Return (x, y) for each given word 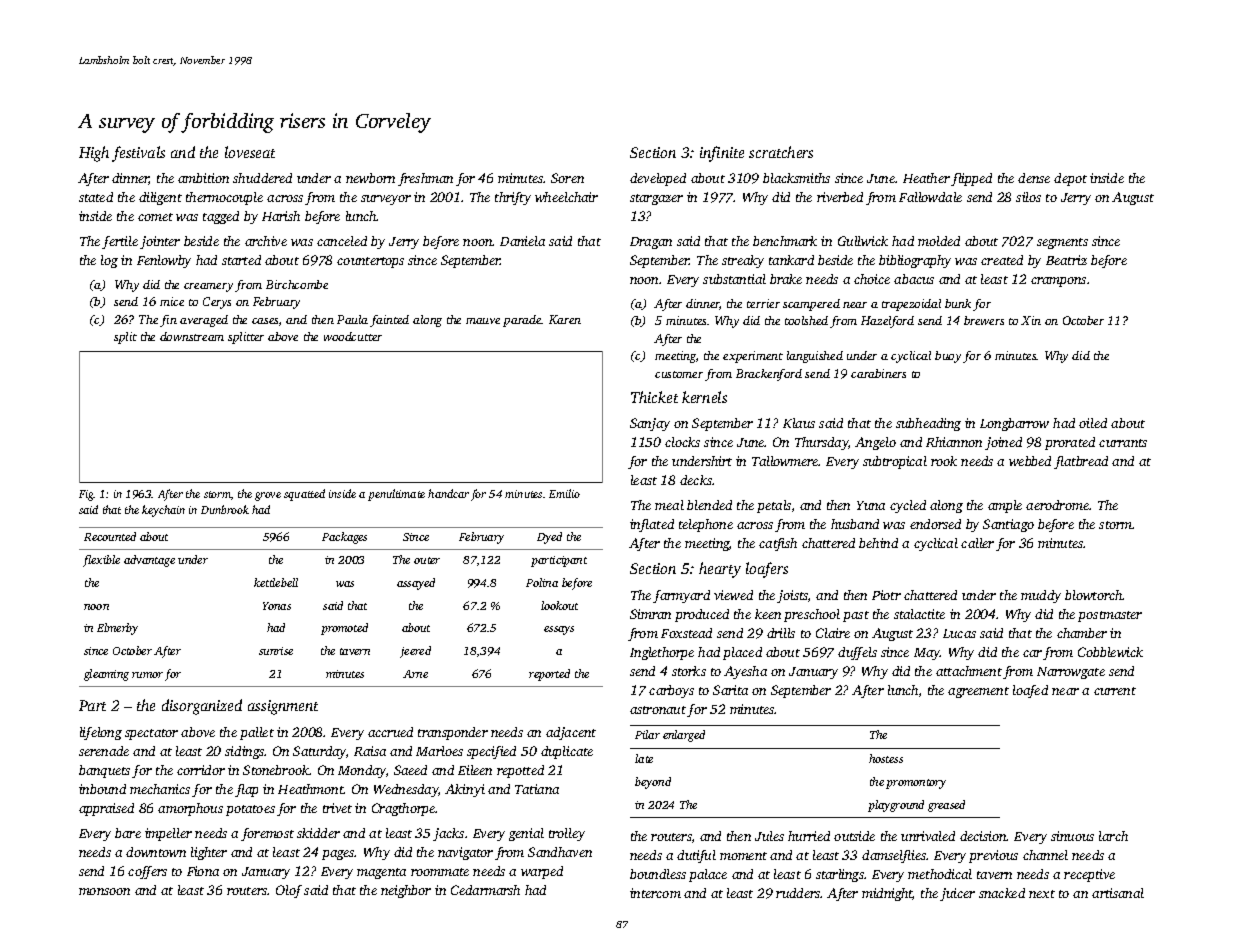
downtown (156, 852)
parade (522, 321)
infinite (722, 154)
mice (172, 301)
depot (1070, 179)
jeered (415, 652)
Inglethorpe (662, 653)
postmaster (1110, 616)
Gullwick (863, 241)
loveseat (250, 152)
